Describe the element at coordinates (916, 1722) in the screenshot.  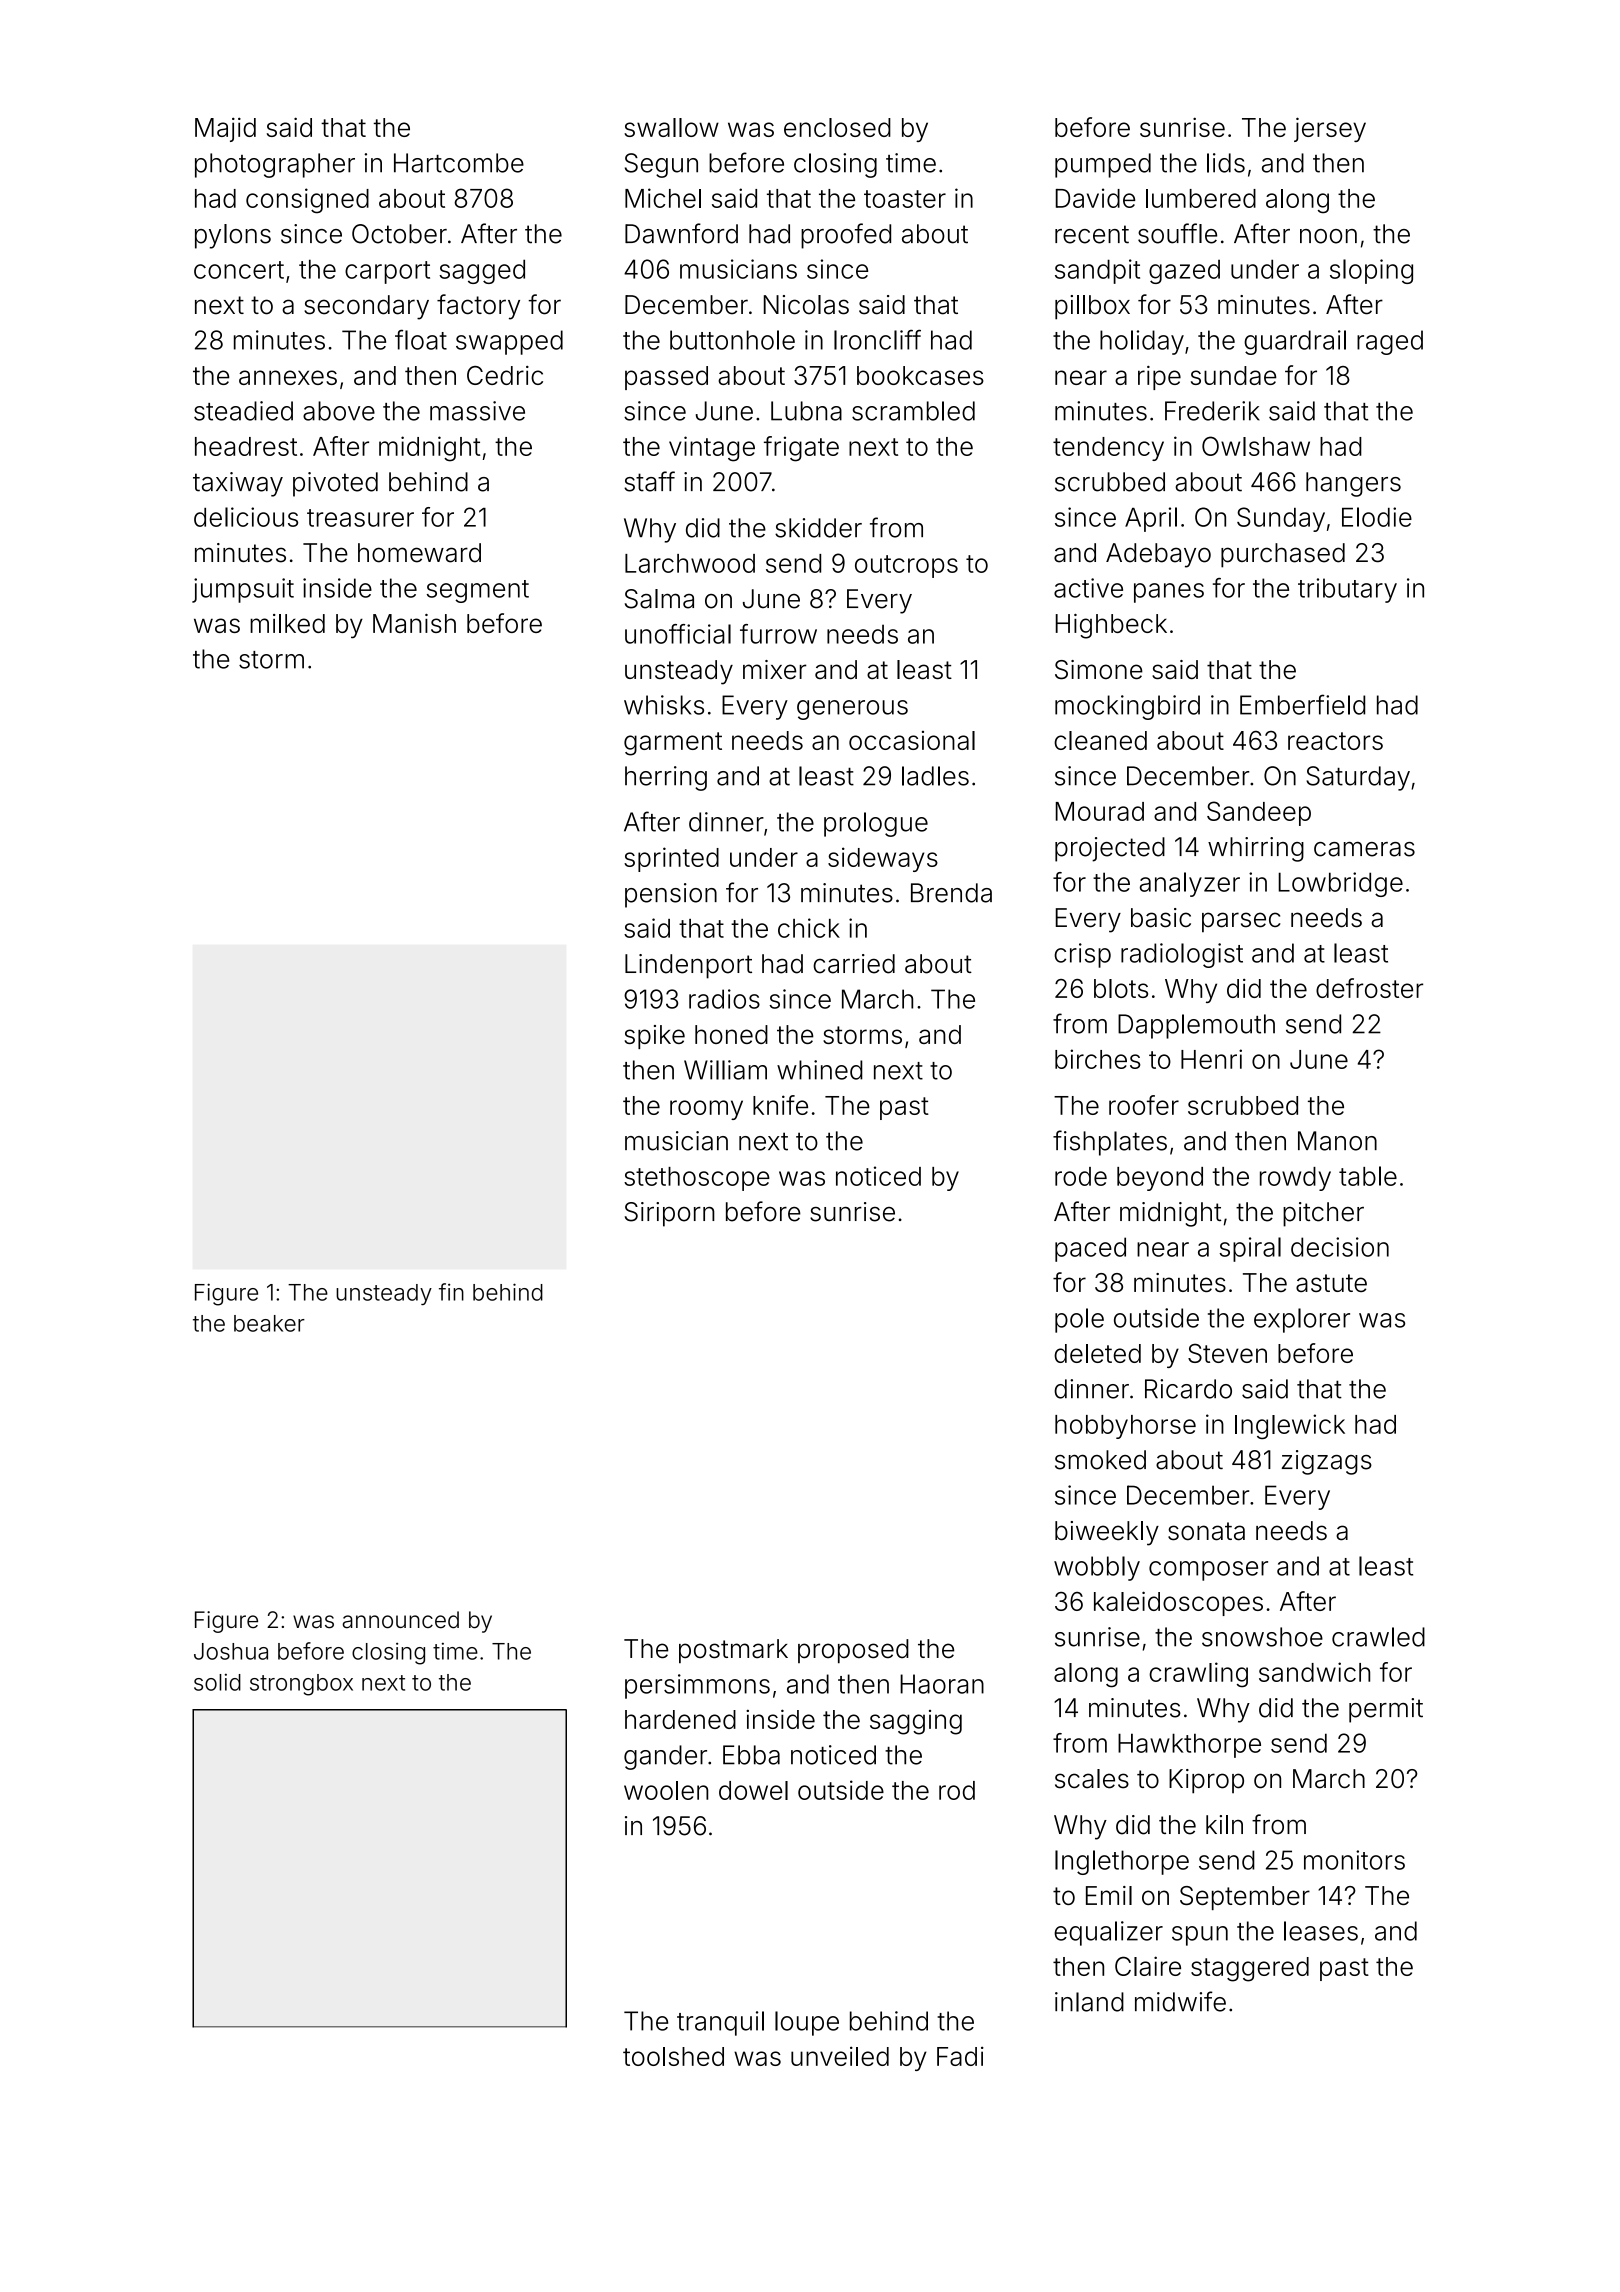
I see `sagging` at that location.
